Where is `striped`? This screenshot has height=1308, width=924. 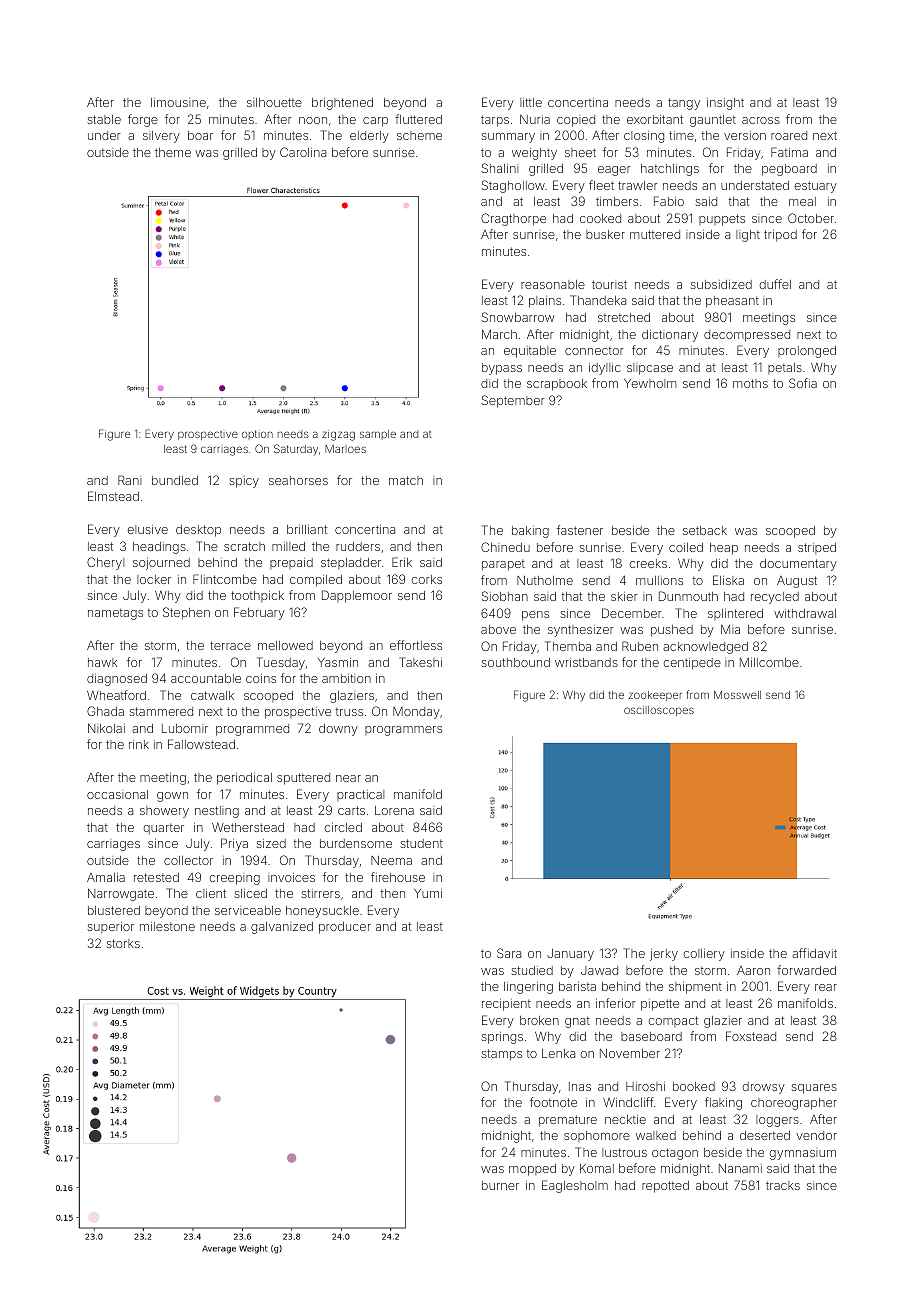
striped is located at coordinates (817, 548).
